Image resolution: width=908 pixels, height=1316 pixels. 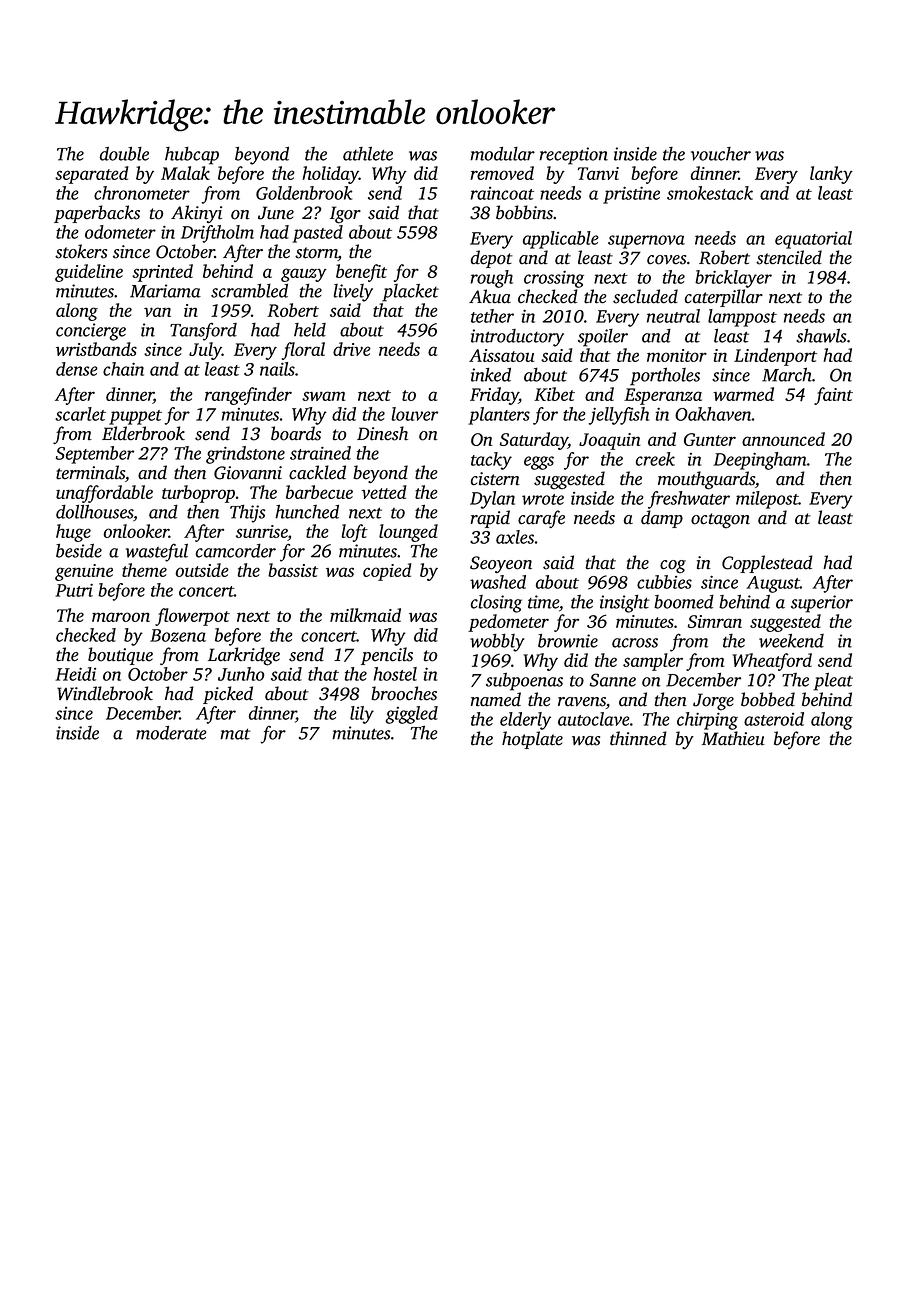 What do you see at coordinates (362, 715) in the screenshot?
I see `lily` at bounding box center [362, 715].
